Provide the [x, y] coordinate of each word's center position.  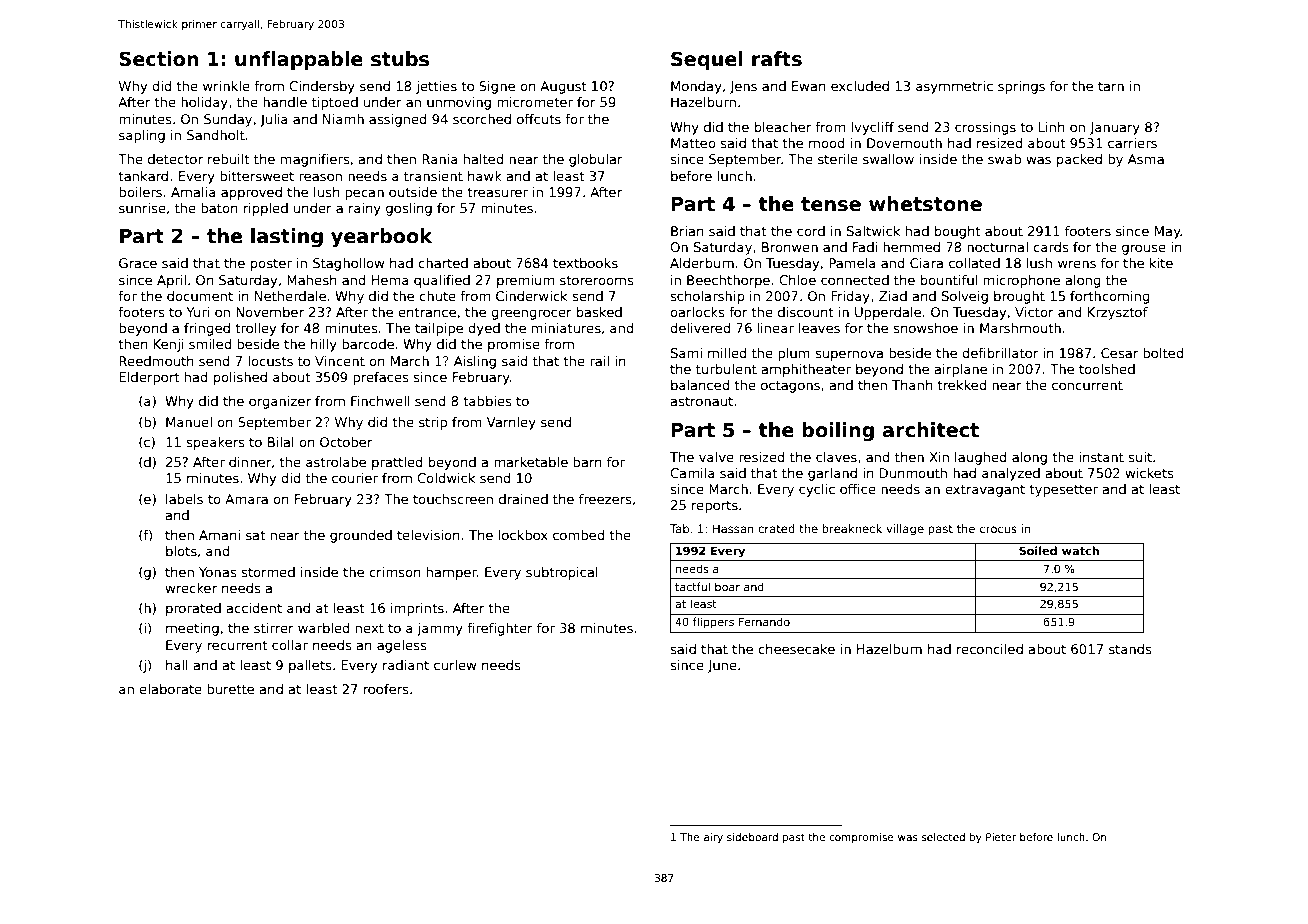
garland [832, 474]
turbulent [726, 369]
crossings [985, 128]
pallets [310, 666]
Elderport [149, 378]
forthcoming [1110, 297]
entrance [427, 312]
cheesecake [796, 649]
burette [230, 689]
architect [931, 430]
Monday [696, 87]
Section [159, 59]
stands [1130, 649]
